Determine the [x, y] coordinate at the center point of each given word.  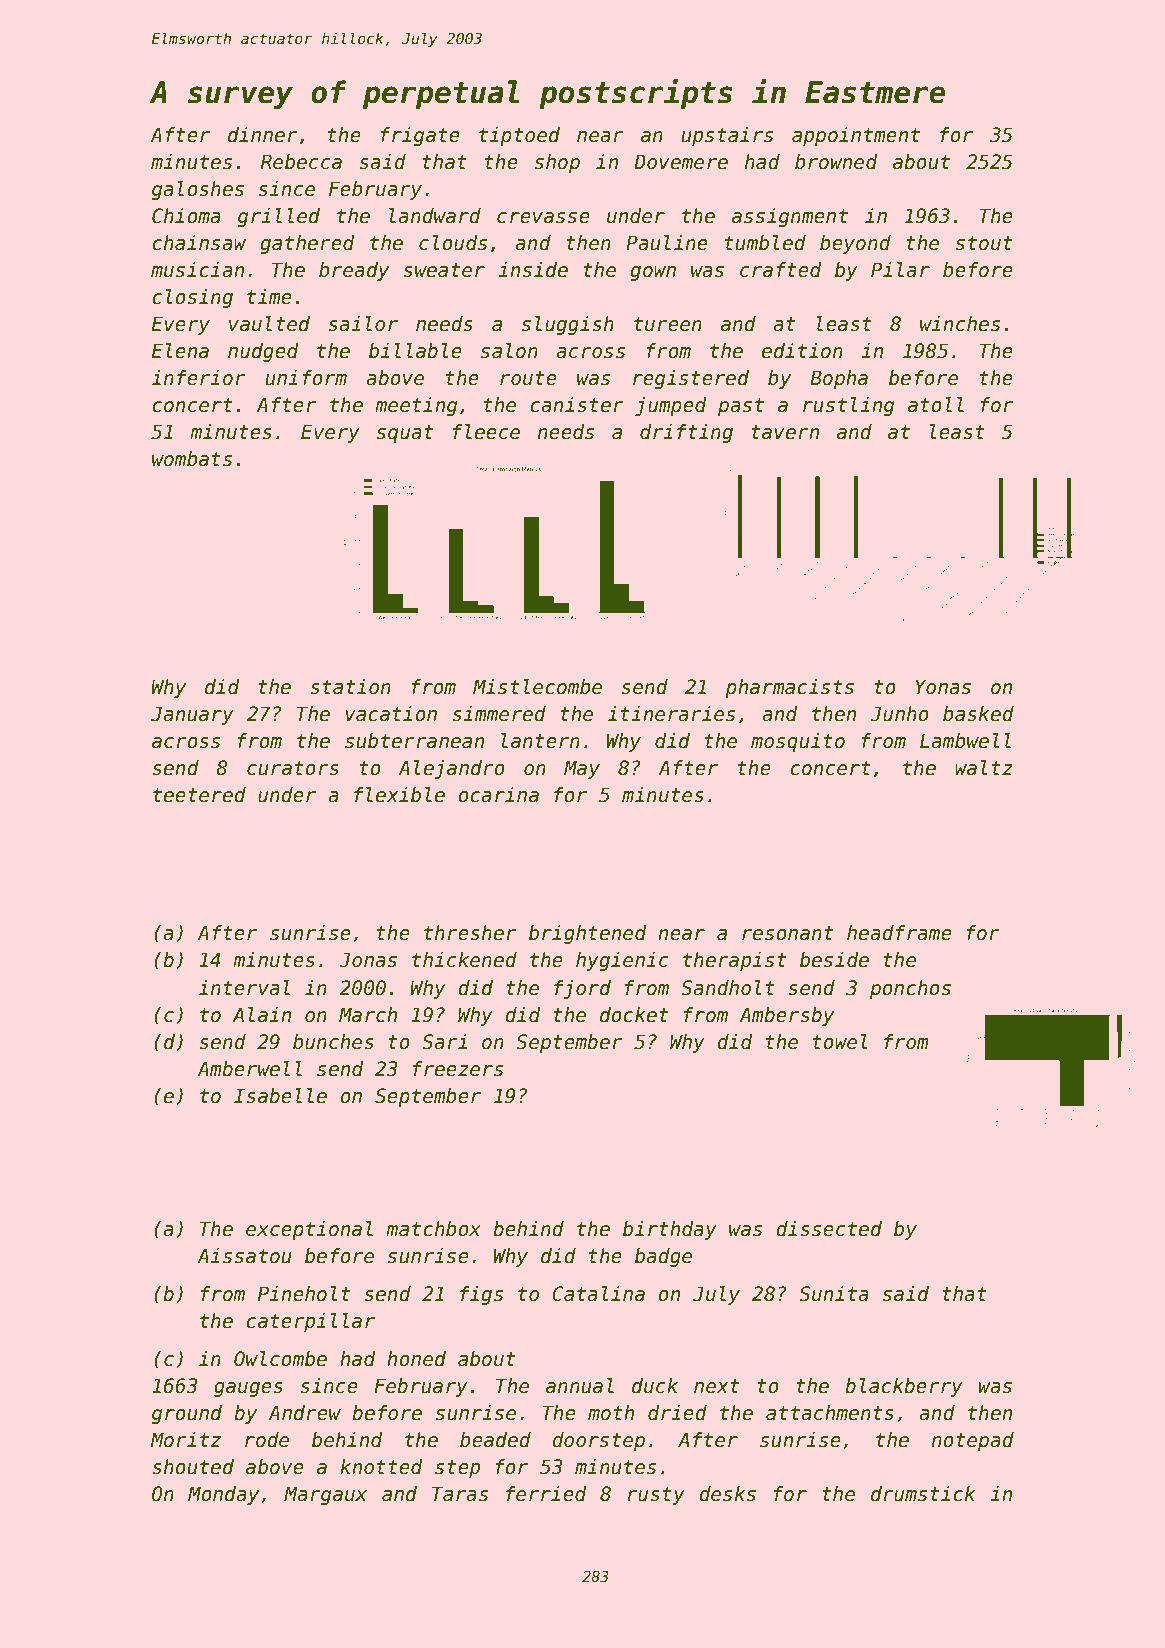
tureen [668, 324]
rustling [848, 406]
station [350, 687]
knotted [381, 1467]
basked [978, 714]
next [717, 1386]
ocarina [498, 795]
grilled [279, 217]
